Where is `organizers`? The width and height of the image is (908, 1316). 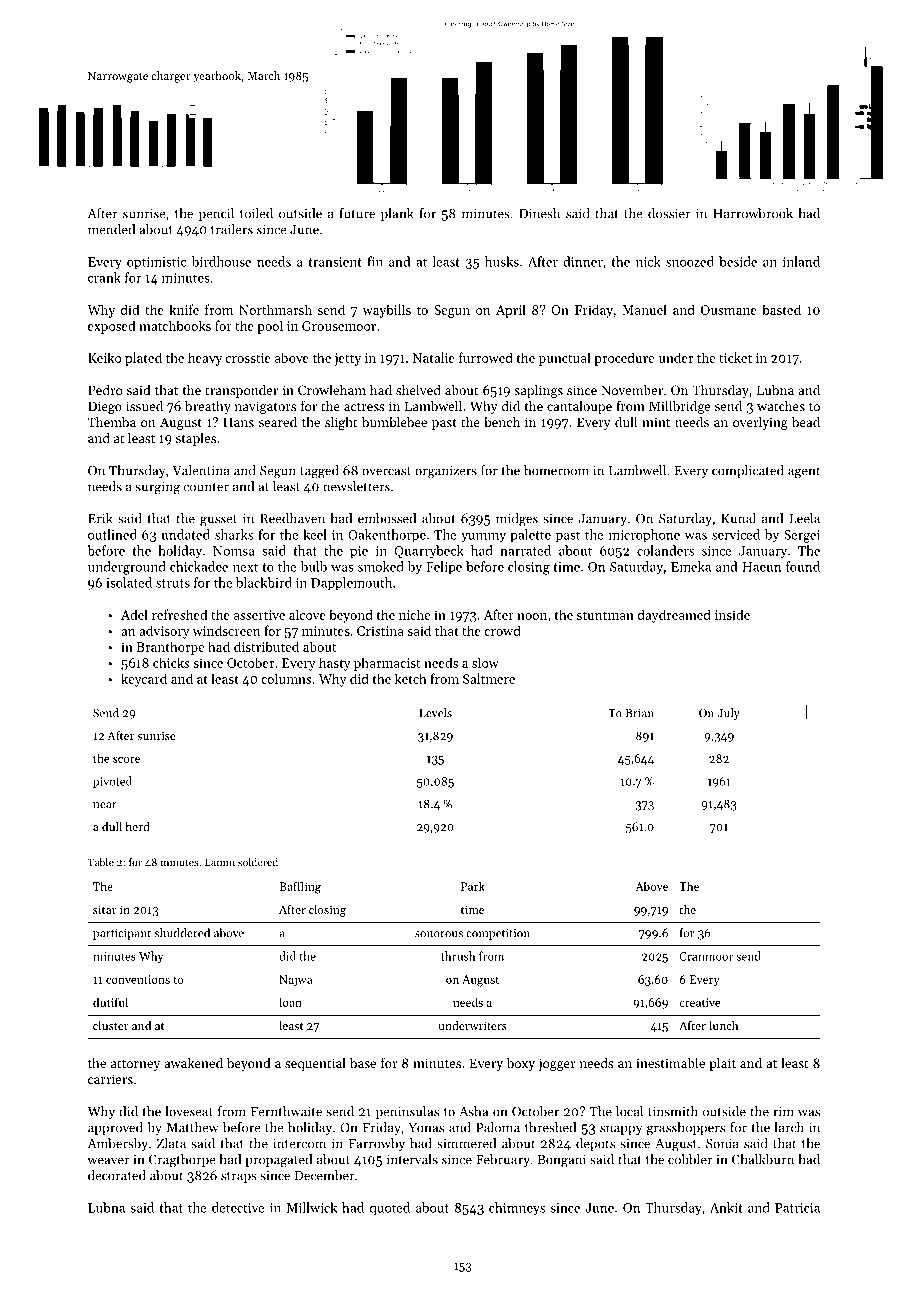
organizers is located at coordinates (446, 472).
